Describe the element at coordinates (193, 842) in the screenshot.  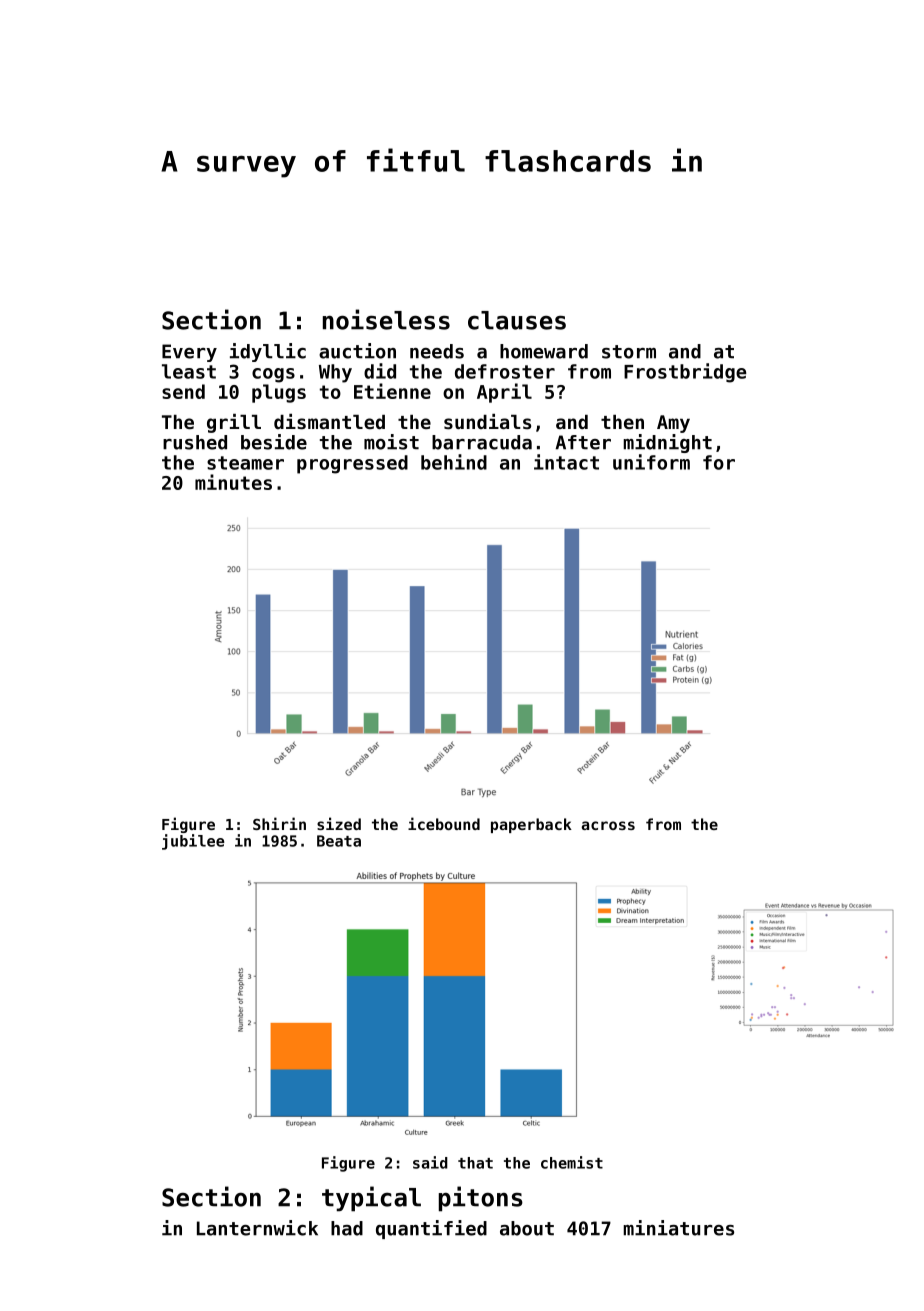
I see `jubilee` at that location.
